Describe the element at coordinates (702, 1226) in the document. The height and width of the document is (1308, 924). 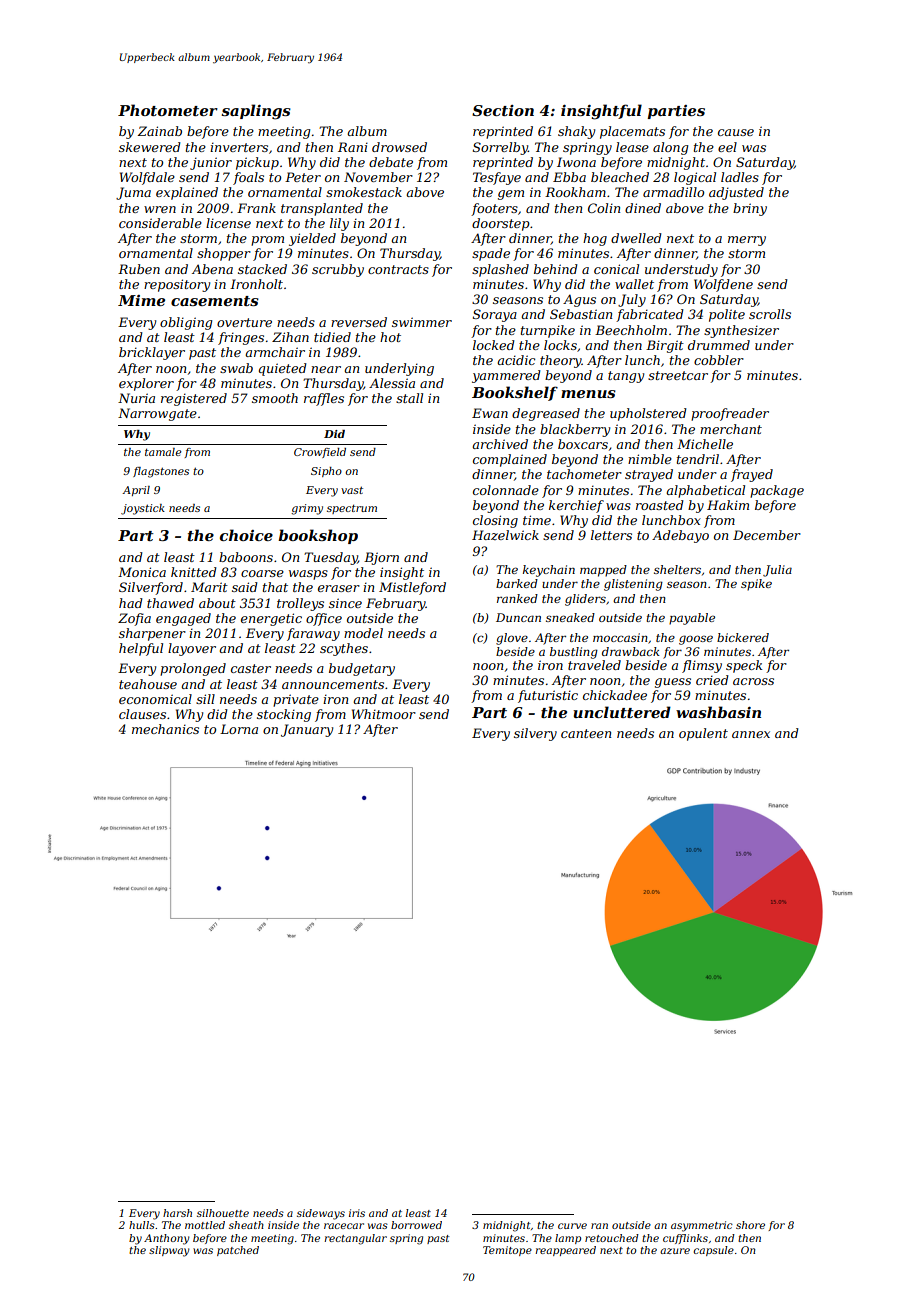
I see `asymmetric` at that location.
